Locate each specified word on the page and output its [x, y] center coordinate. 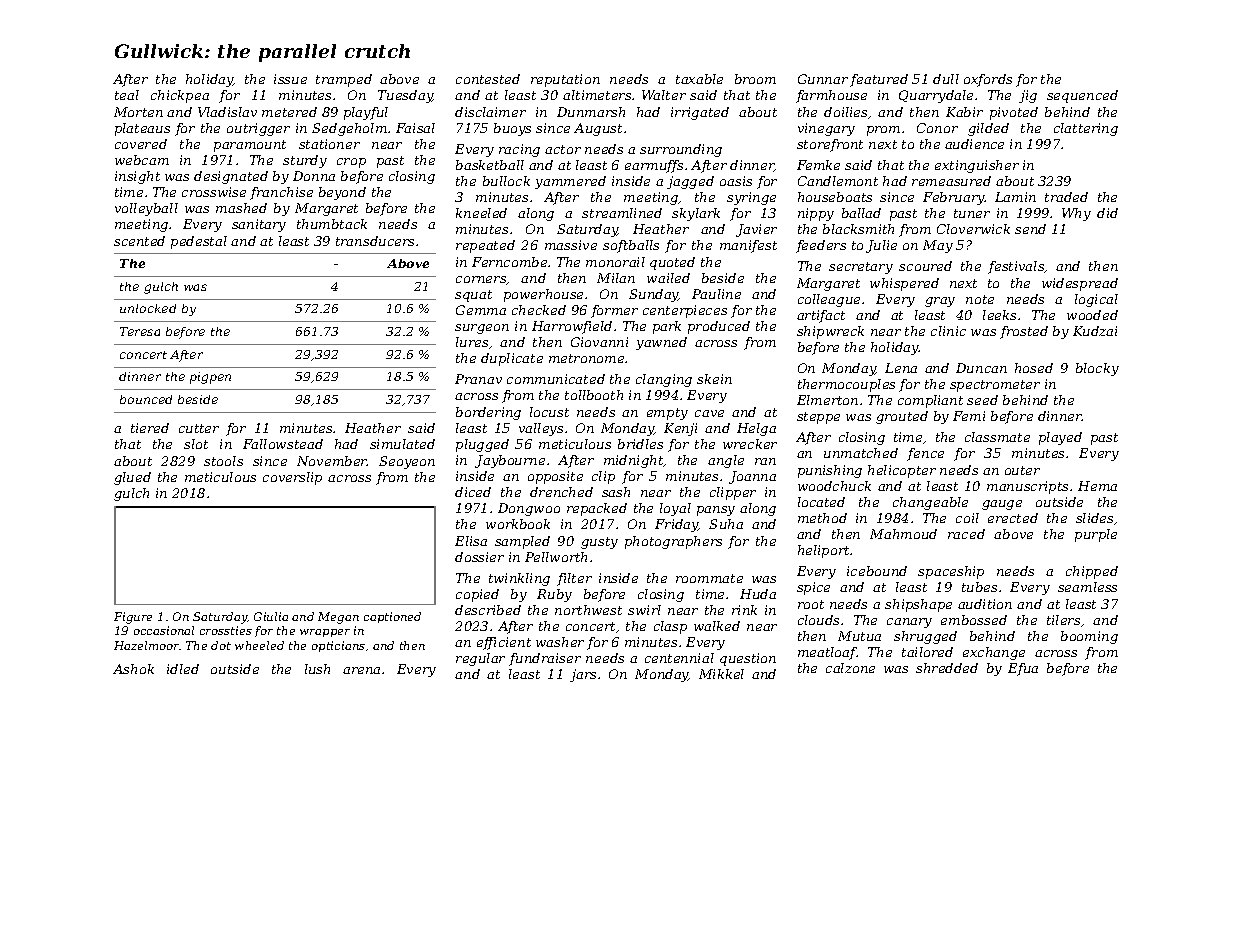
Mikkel [721, 674]
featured [879, 80]
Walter [664, 95]
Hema [1097, 486]
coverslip [292, 478]
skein [714, 379]
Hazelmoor [147, 645]
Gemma [481, 310]
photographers [673, 542]
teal [127, 95]
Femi [969, 416]
